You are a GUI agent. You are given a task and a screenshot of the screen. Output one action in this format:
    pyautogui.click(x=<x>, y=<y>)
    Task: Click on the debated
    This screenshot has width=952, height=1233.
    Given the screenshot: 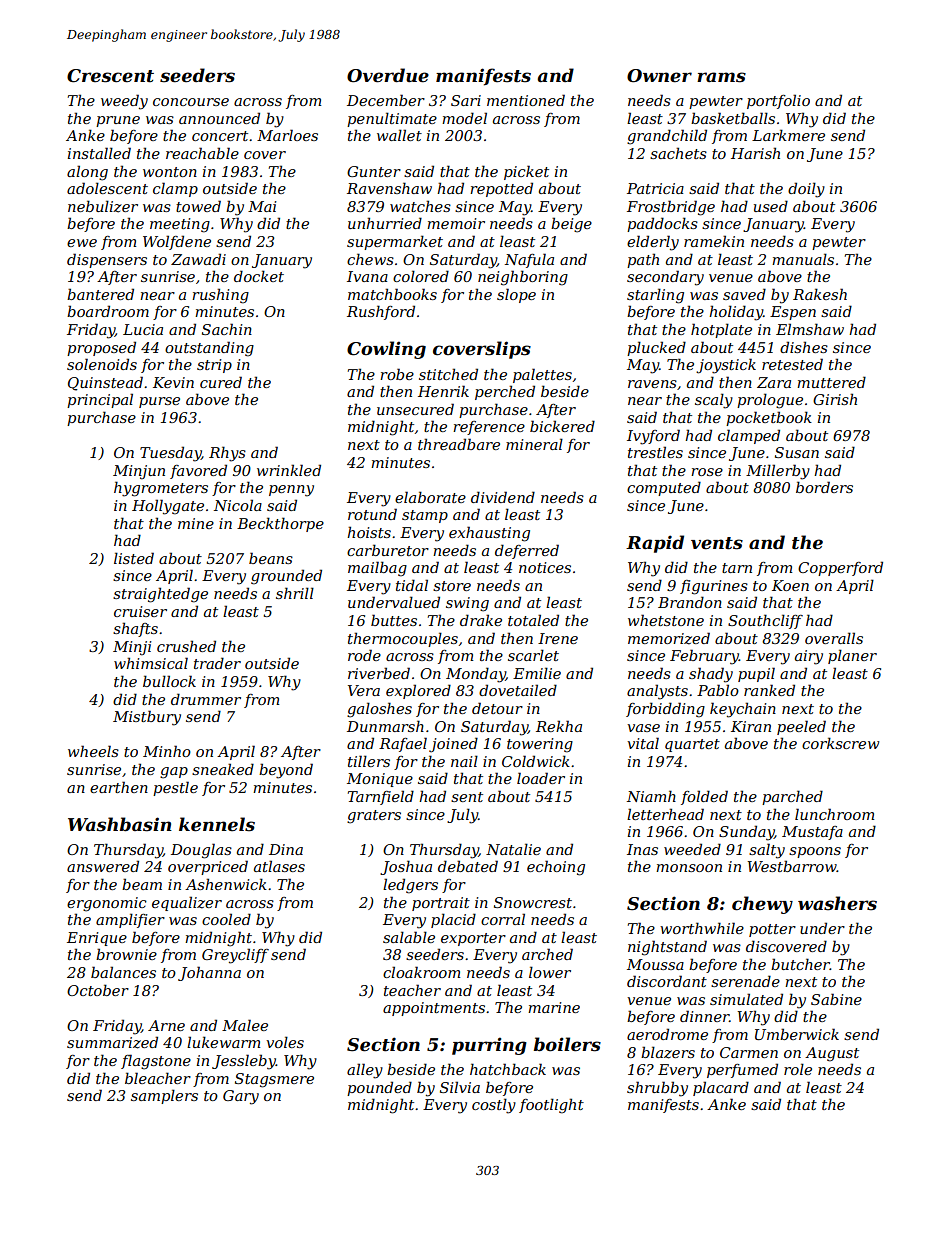 What is the action you would take?
    pyautogui.click(x=468, y=866)
